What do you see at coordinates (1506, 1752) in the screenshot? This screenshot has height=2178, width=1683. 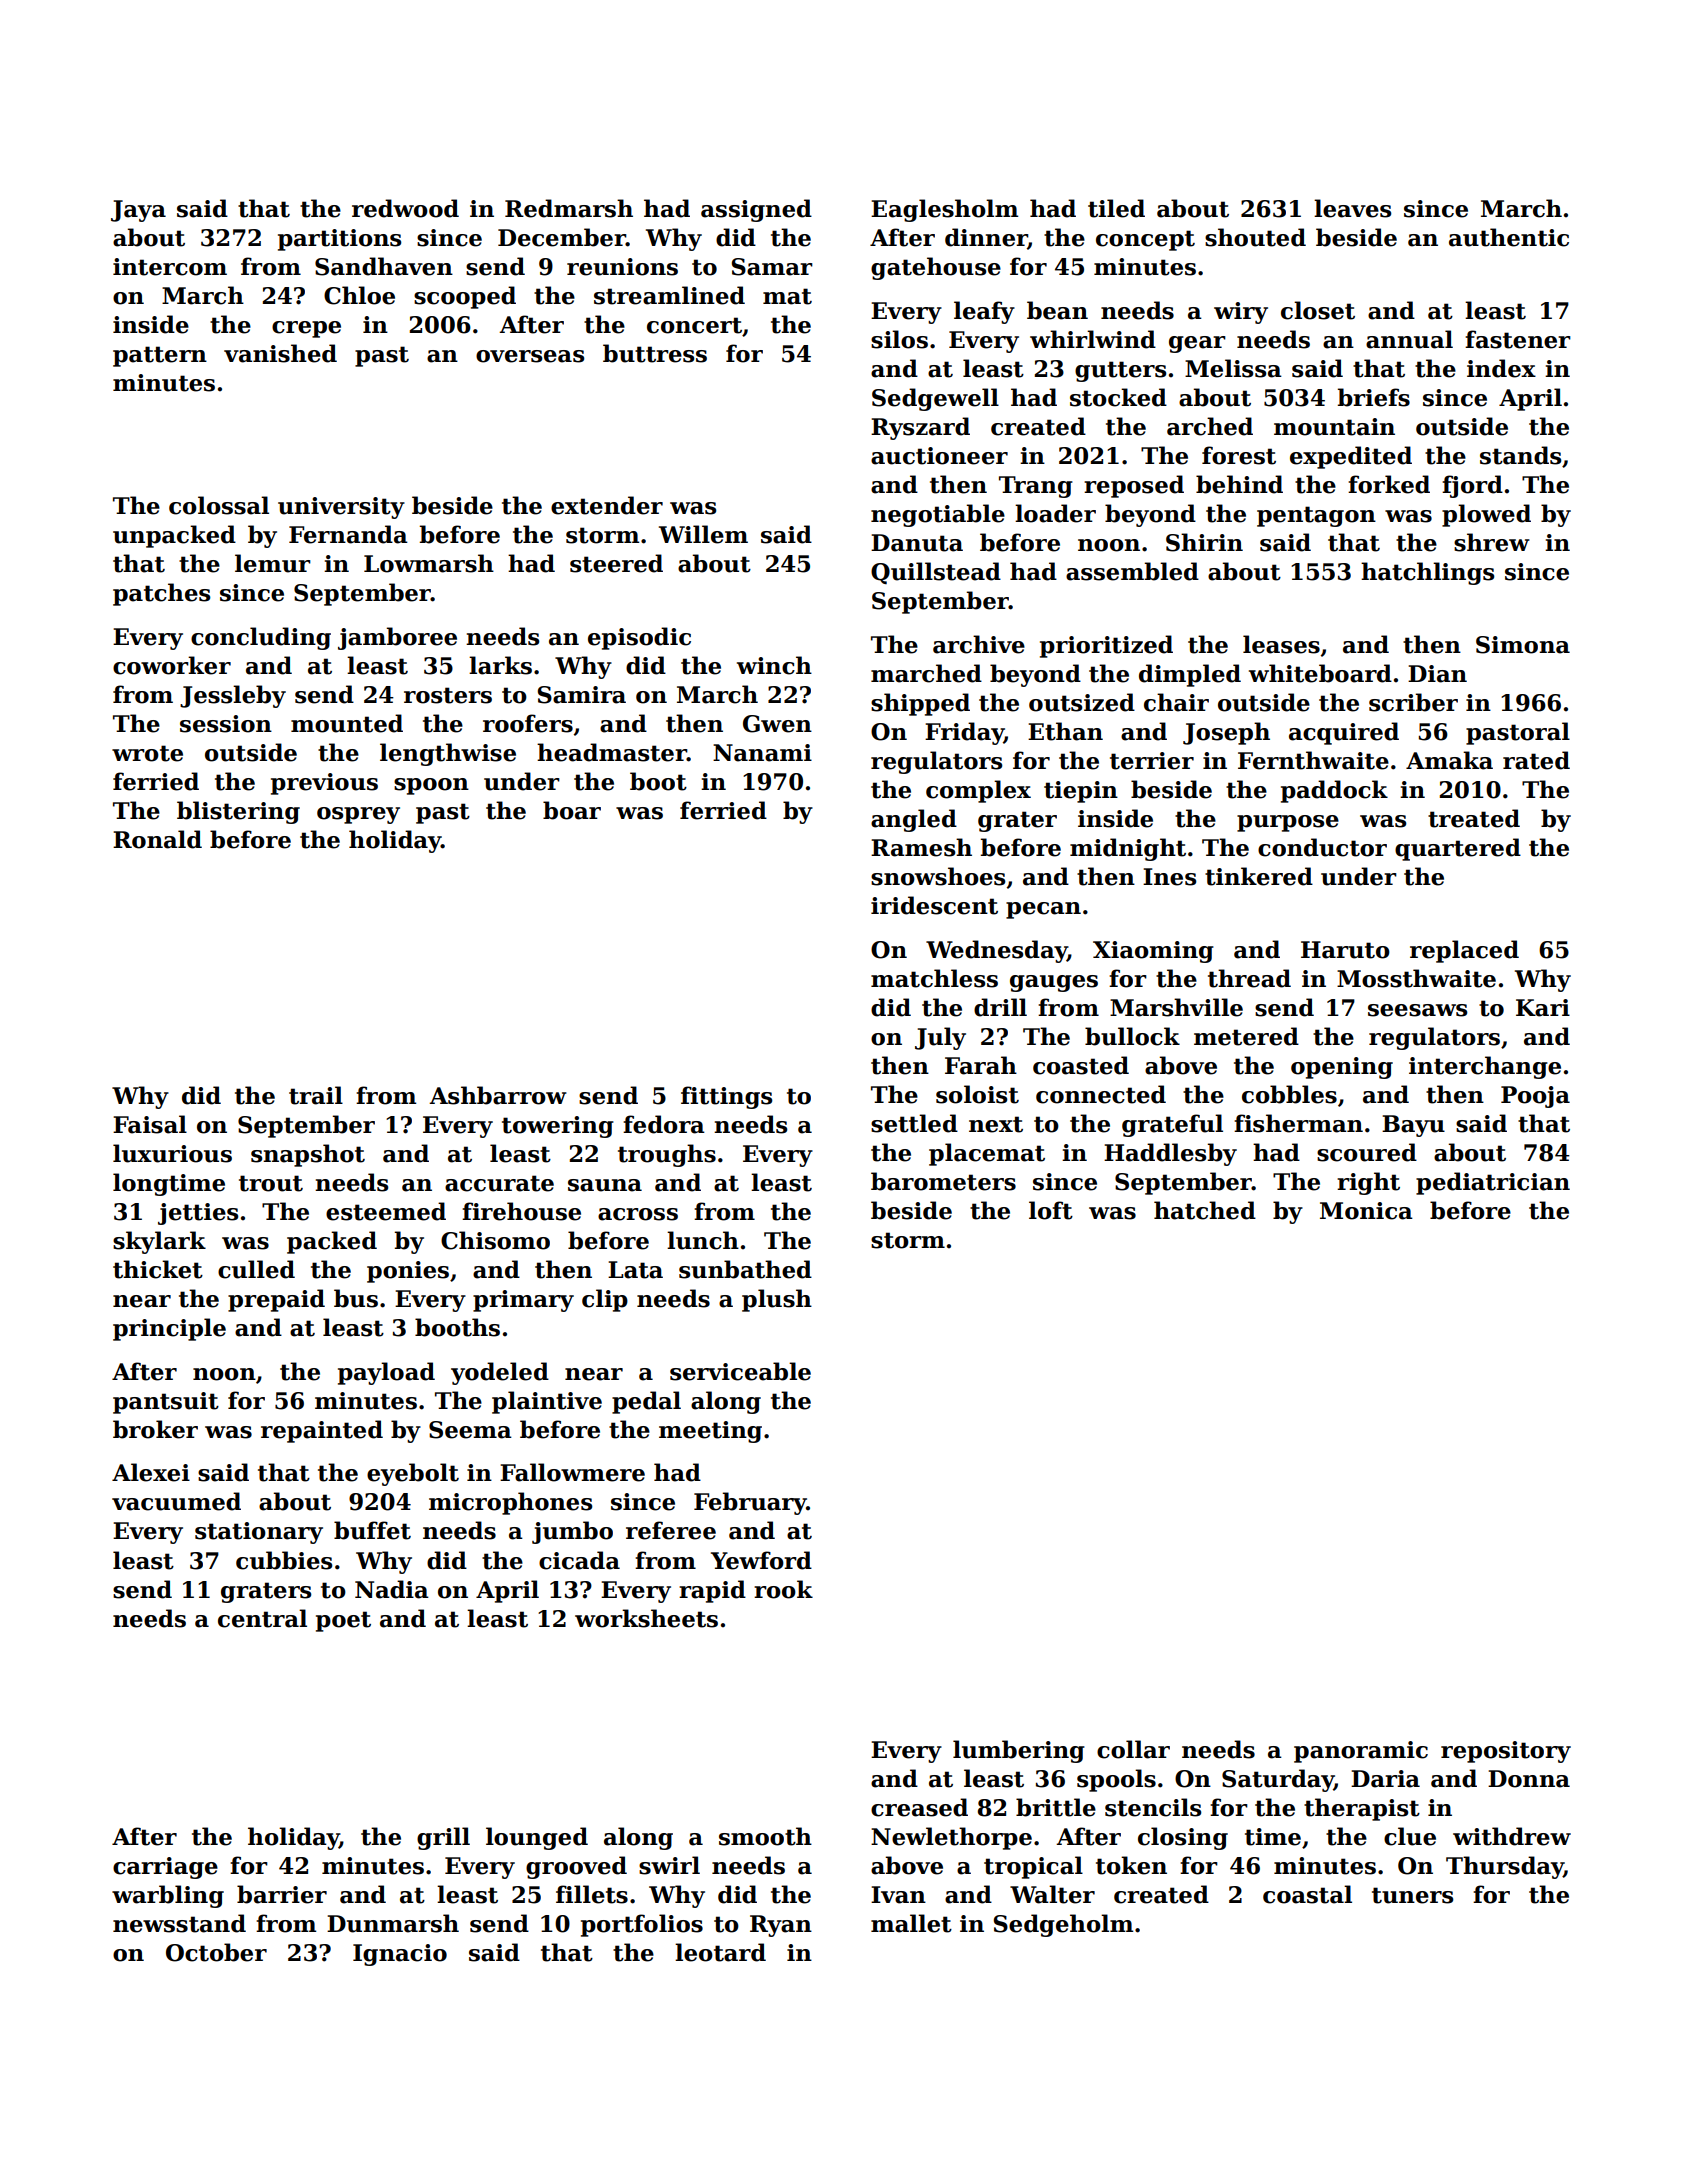 I see `repository` at bounding box center [1506, 1752].
